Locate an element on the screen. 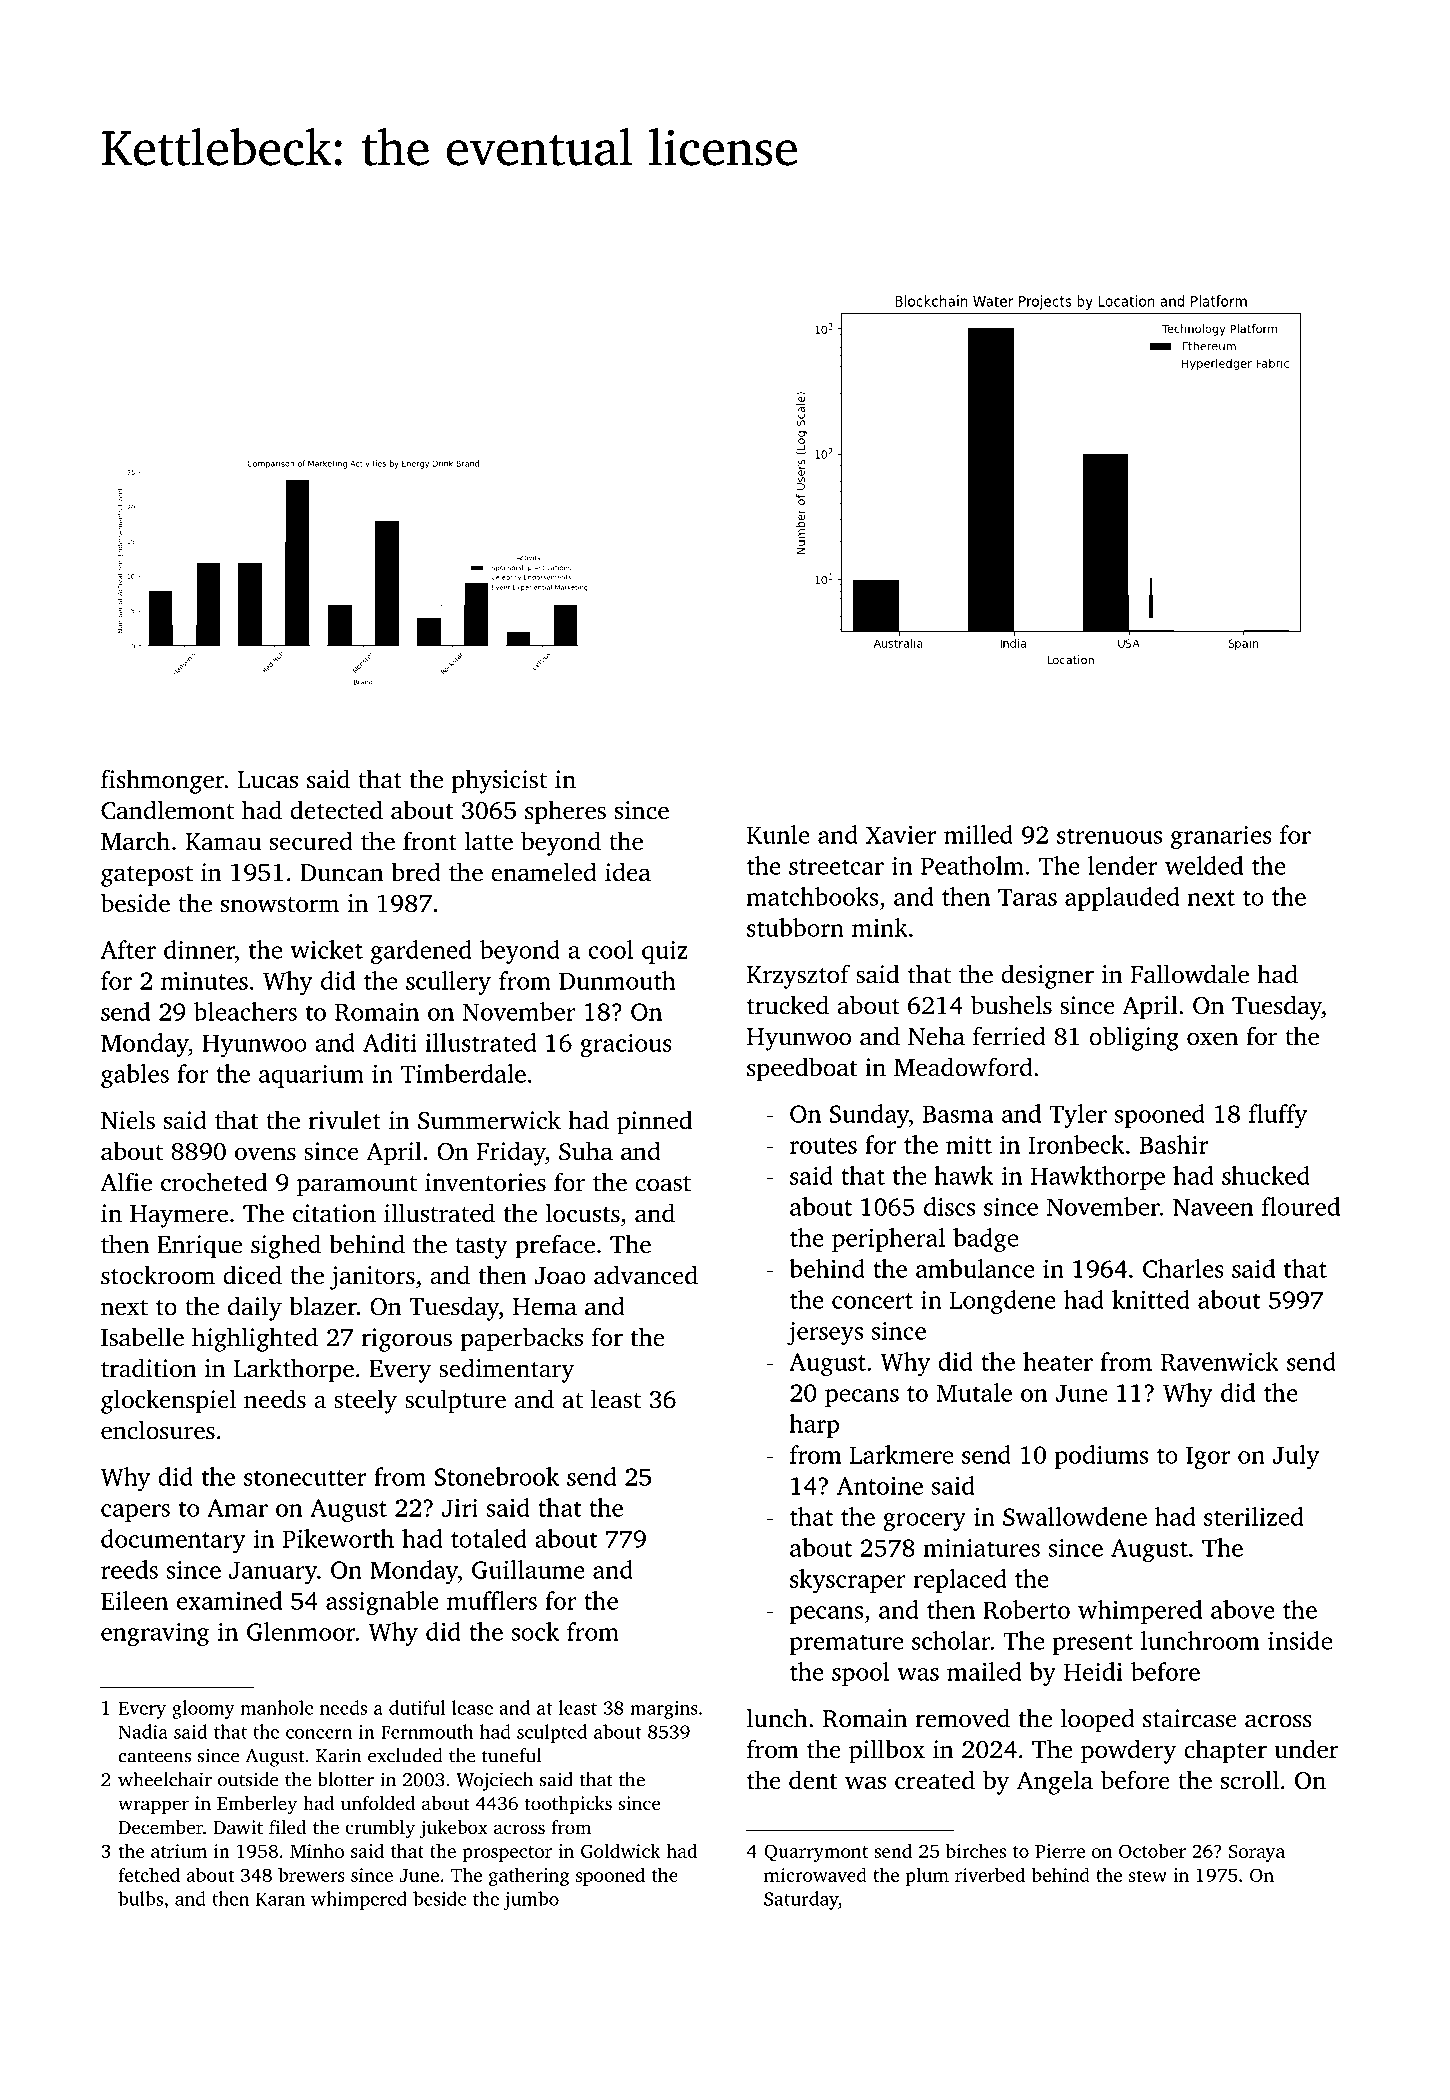  Pikeworth is located at coordinates (338, 1538).
